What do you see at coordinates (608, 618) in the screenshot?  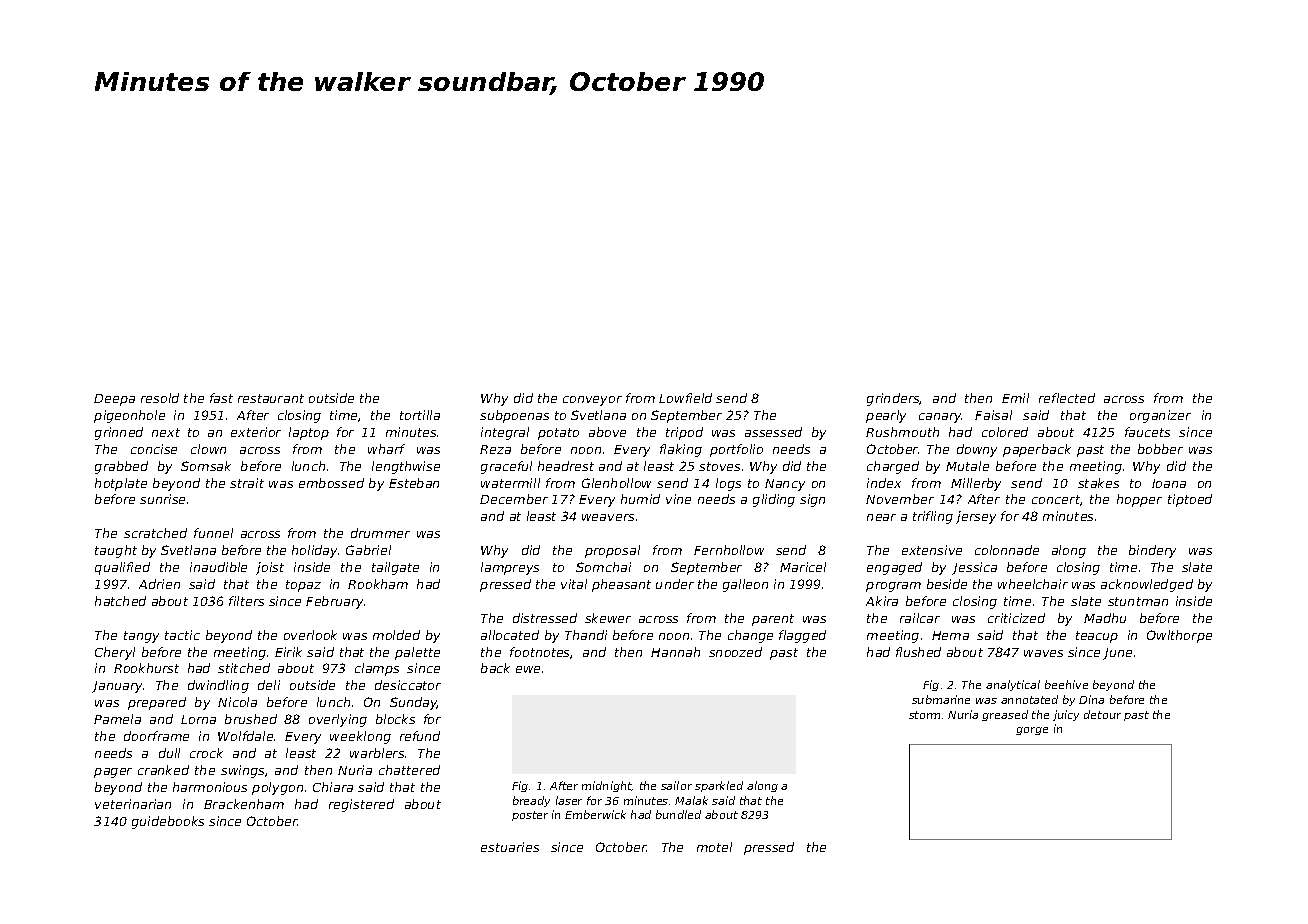 I see `skewer` at bounding box center [608, 618].
